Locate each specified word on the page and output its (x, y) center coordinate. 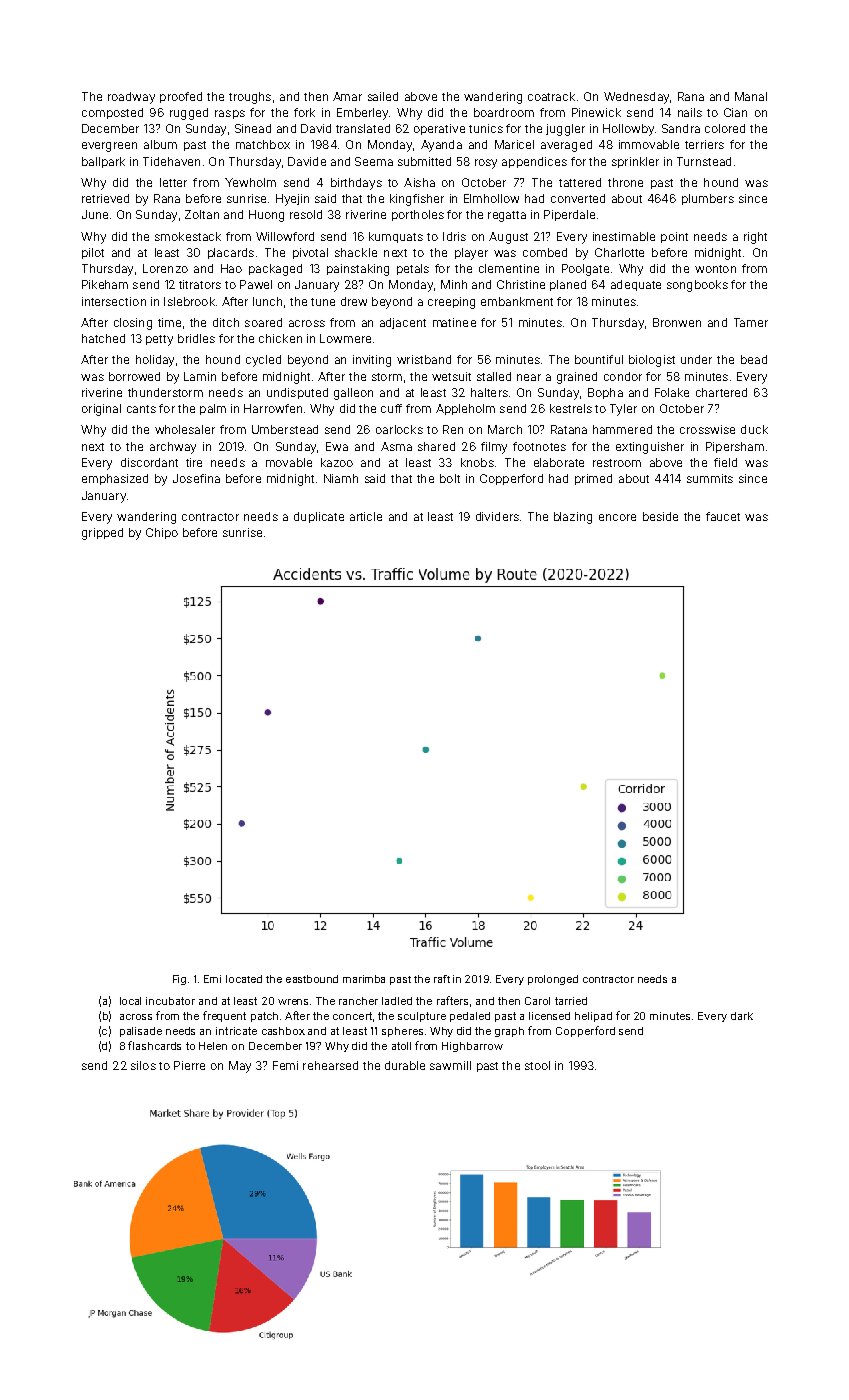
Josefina (196, 478)
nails (690, 112)
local (130, 1001)
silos (143, 1065)
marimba (364, 979)
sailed (383, 96)
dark (742, 1016)
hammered (622, 429)
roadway (131, 98)
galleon (353, 394)
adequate (636, 285)
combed (545, 252)
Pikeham (105, 284)
